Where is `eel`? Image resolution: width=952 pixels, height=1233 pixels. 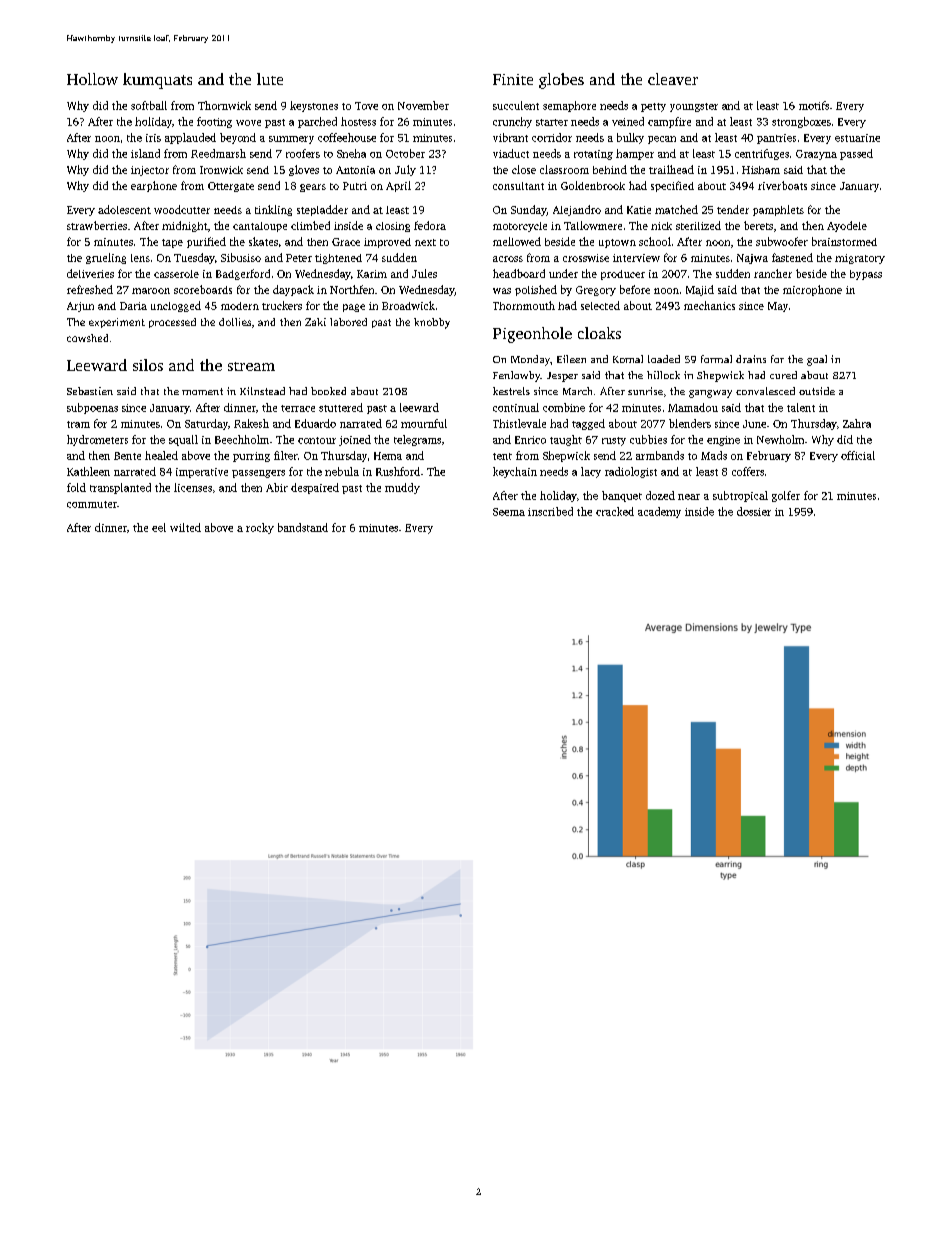 eel is located at coordinates (159, 527).
